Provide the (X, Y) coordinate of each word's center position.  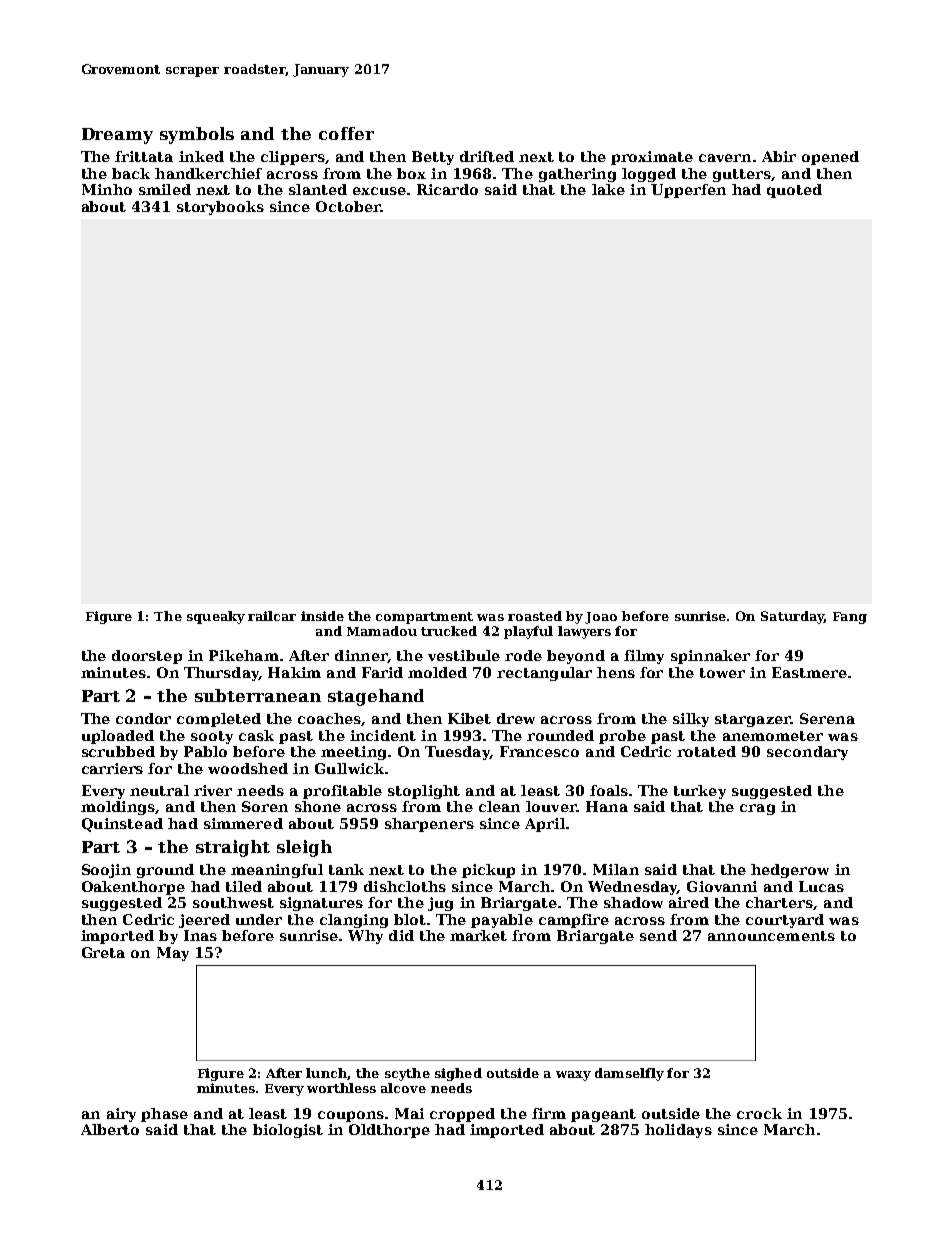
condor (143, 718)
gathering (577, 175)
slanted (318, 189)
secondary (807, 753)
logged (649, 175)
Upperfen (688, 191)
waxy (573, 1076)
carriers (112, 768)
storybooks (220, 208)
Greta (103, 952)
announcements (771, 936)
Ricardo (447, 189)
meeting (353, 753)
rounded (560, 735)
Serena (827, 718)
